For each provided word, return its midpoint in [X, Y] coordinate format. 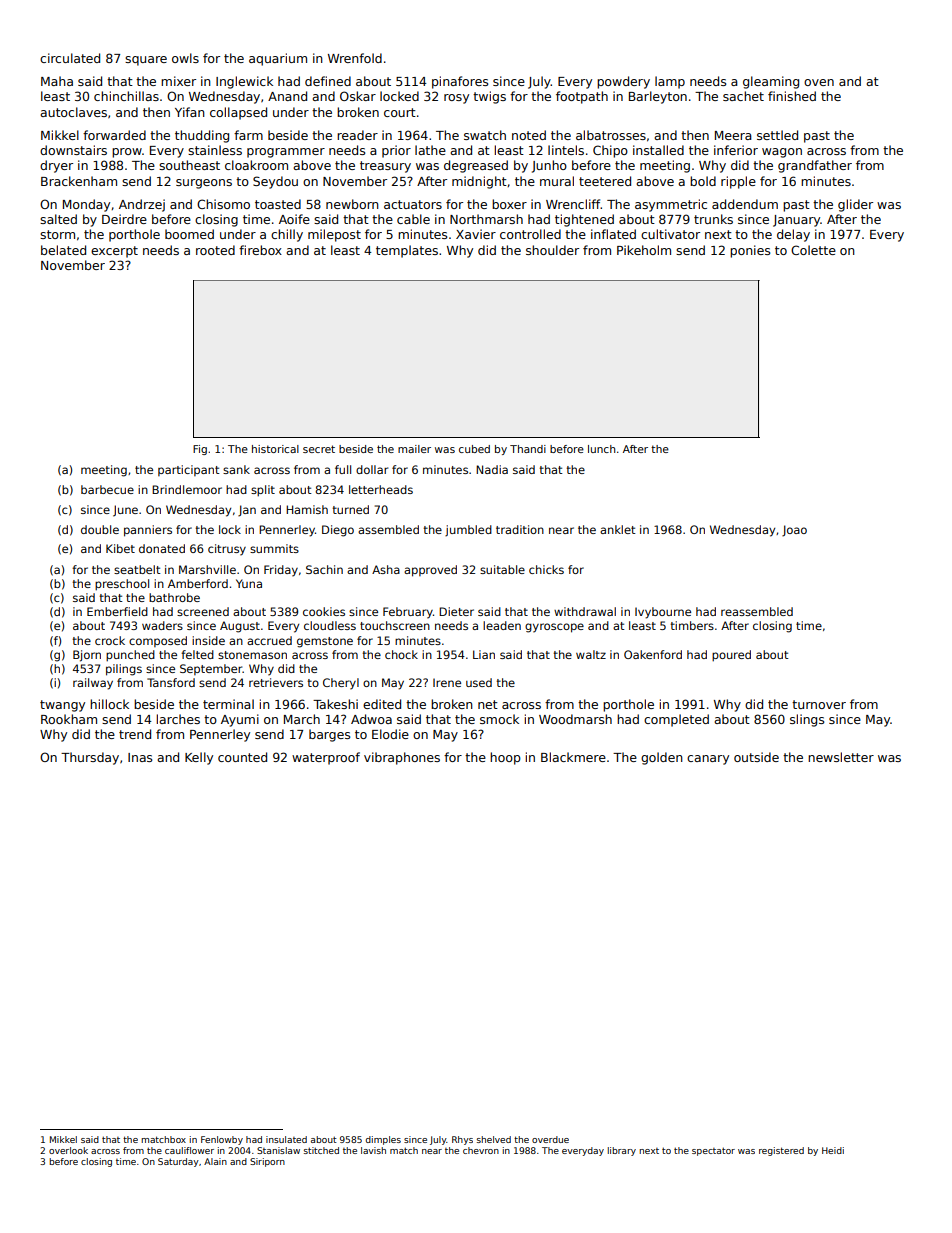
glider [855, 205]
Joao [794, 531]
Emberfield [117, 611]
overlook [68, 1150]
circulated [70, 58]
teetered [605, 181]
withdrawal [585, 611]
